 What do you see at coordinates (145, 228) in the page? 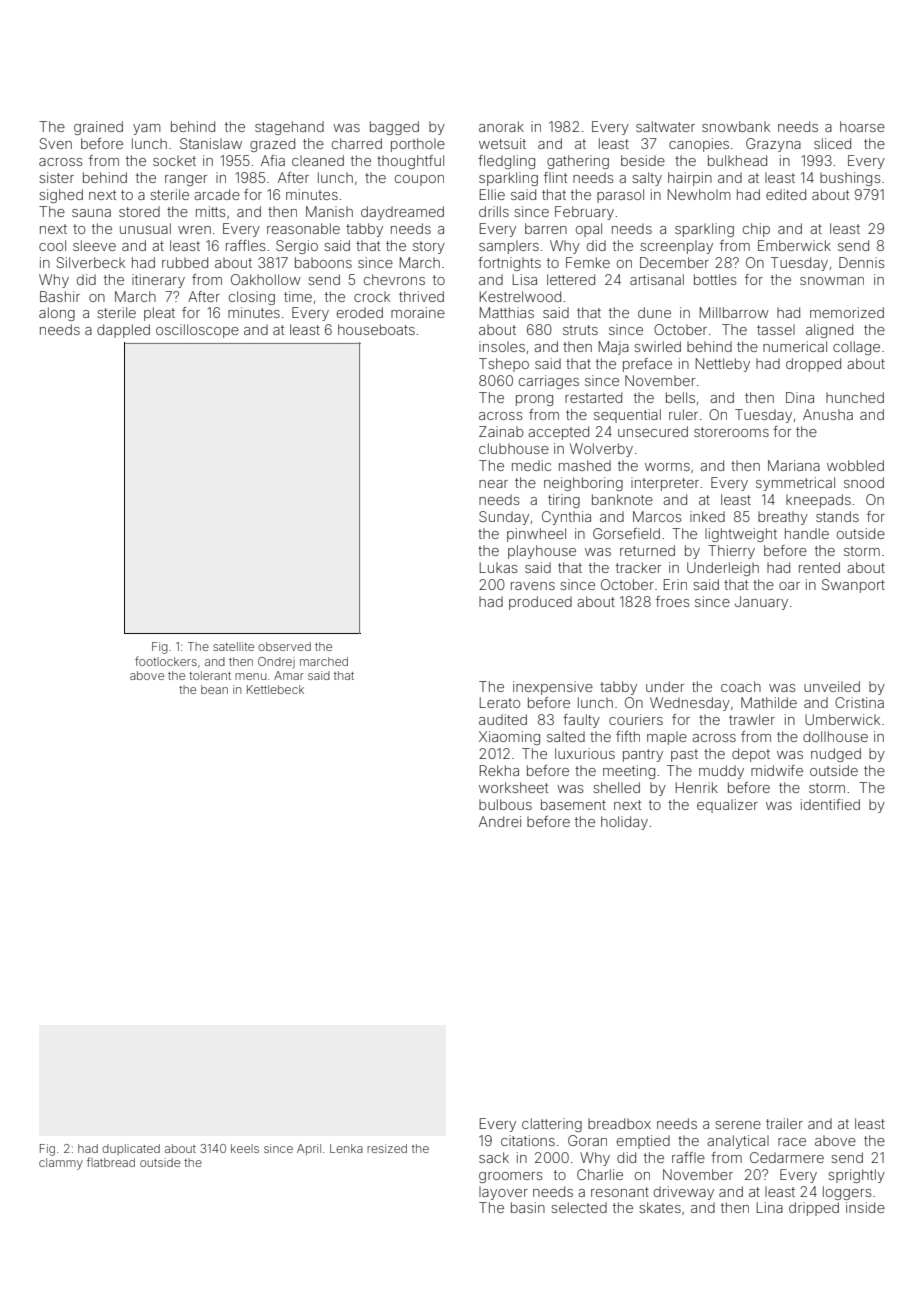
I see `unusual` at bounding box center [145, 228].
